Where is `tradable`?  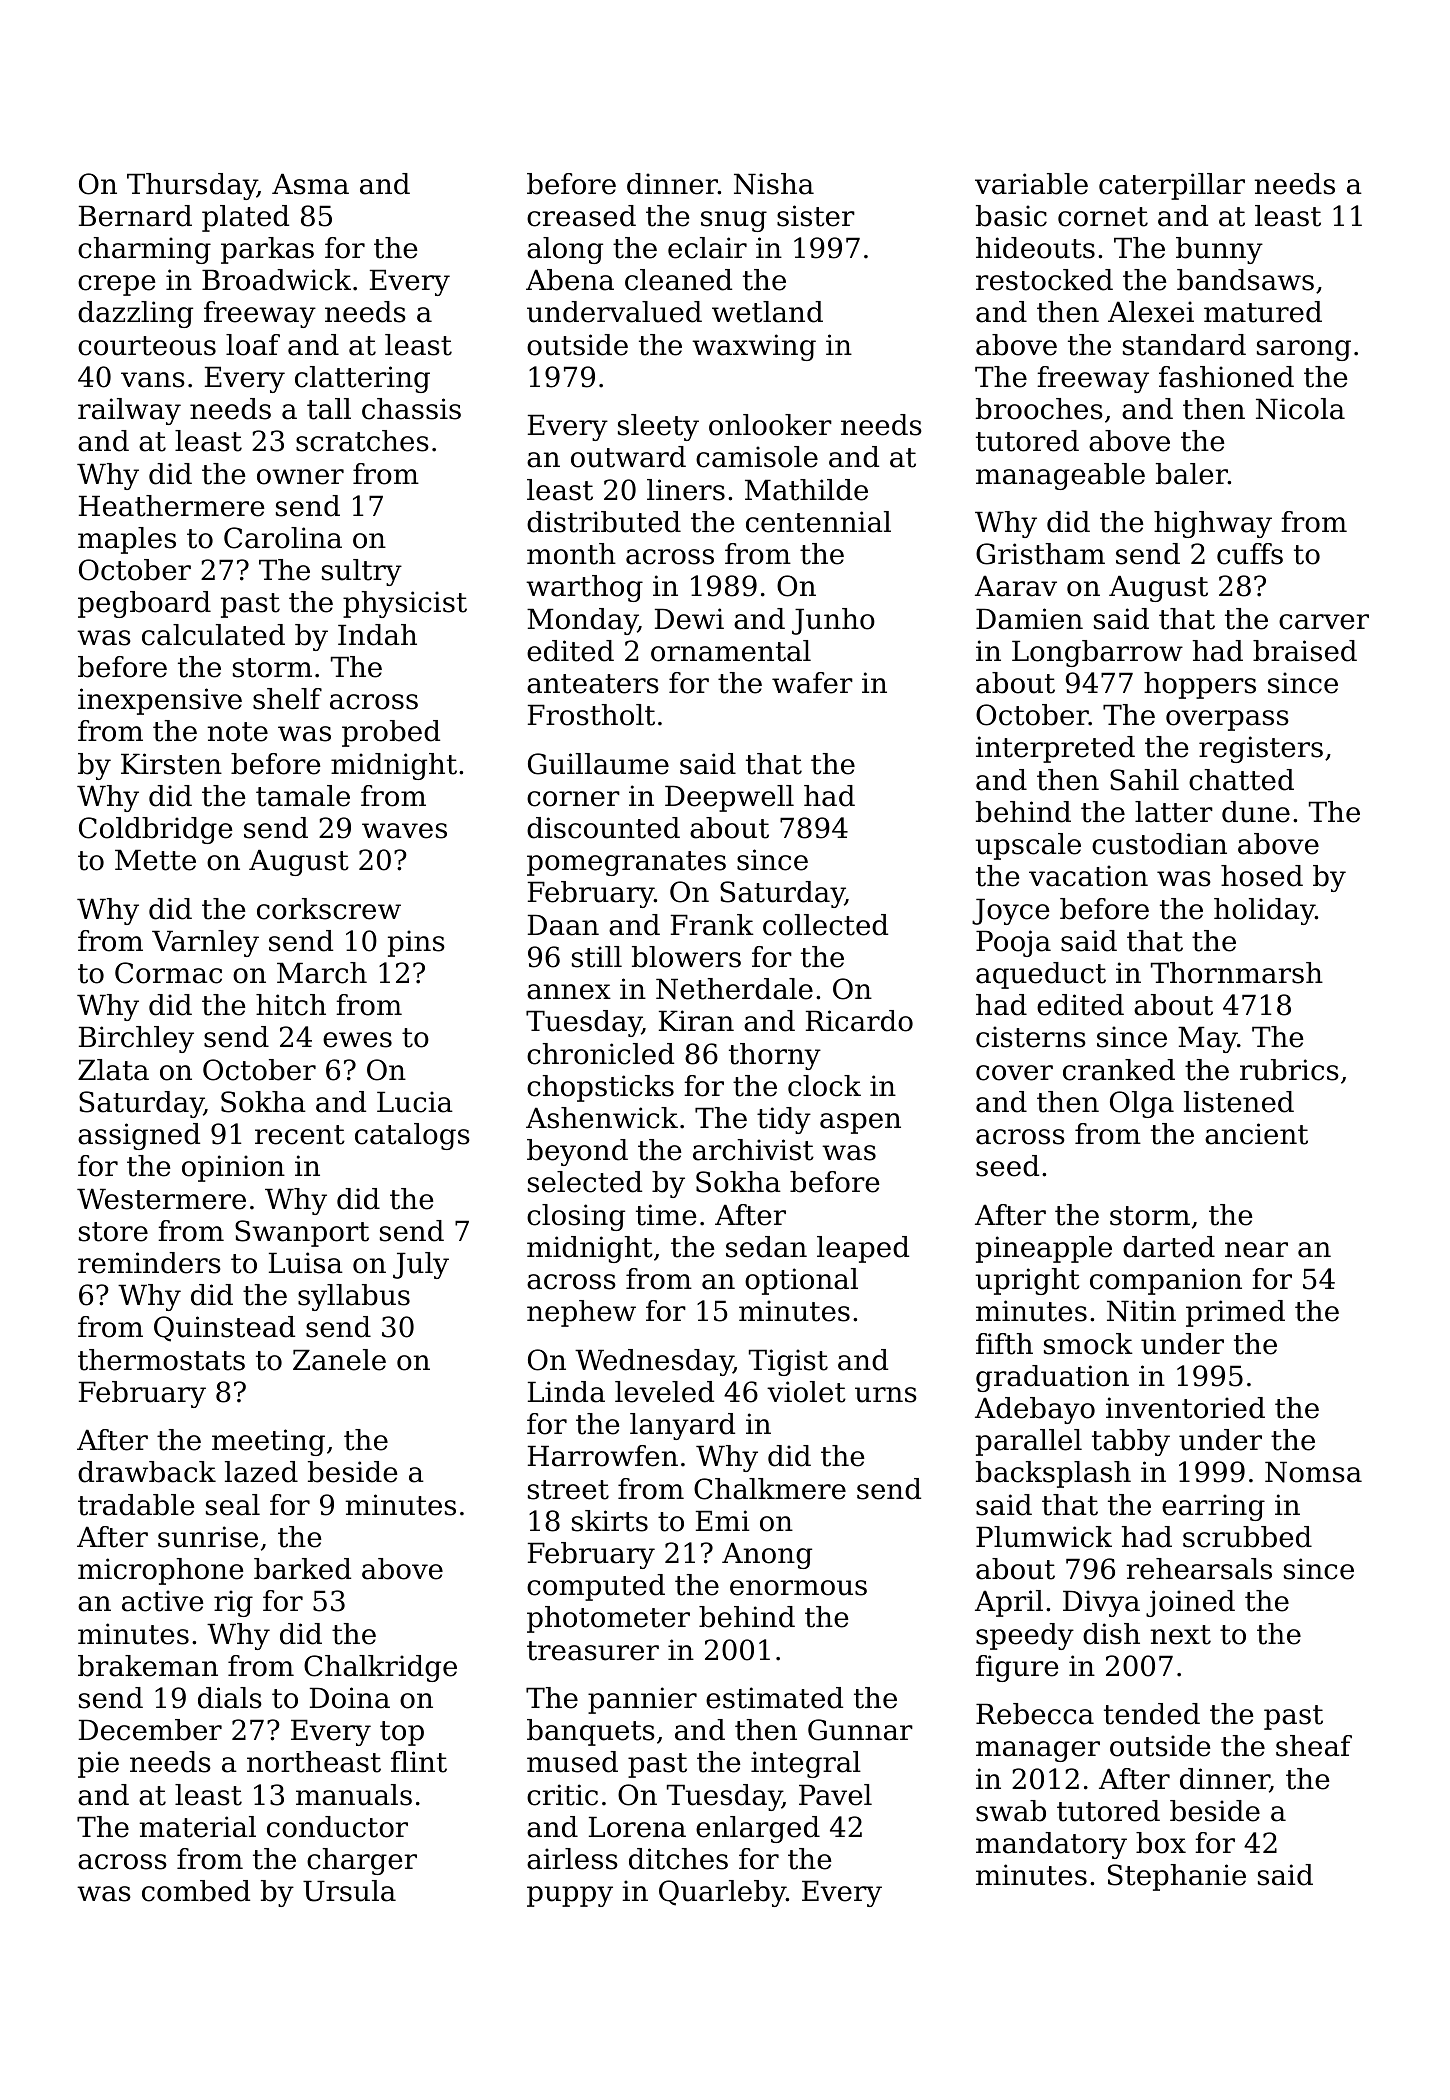
tradable is located at coordinates (136, 1505).
